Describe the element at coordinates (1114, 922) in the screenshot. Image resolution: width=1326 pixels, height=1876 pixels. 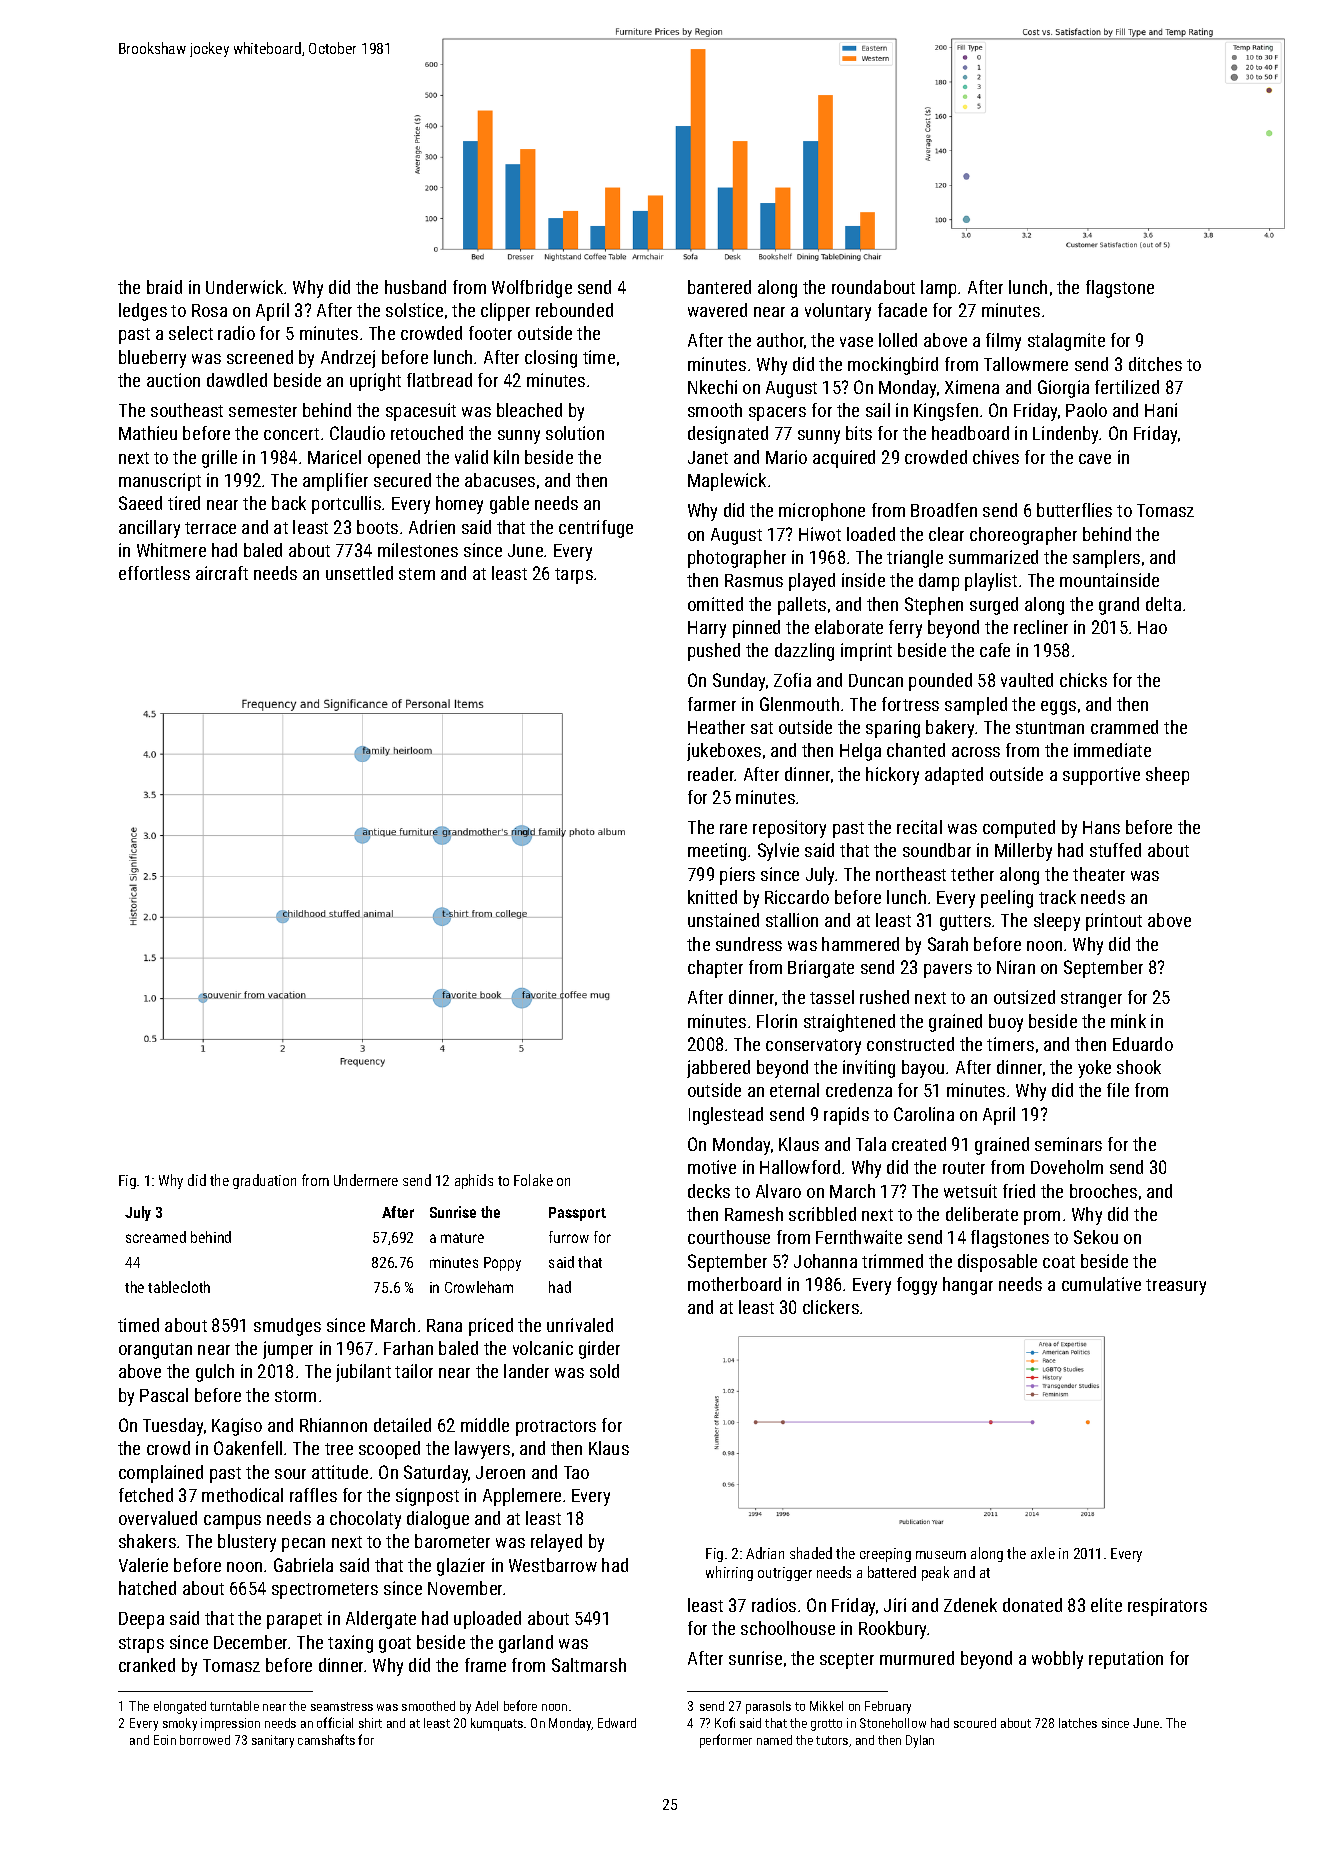
I see `printout` at that location.
